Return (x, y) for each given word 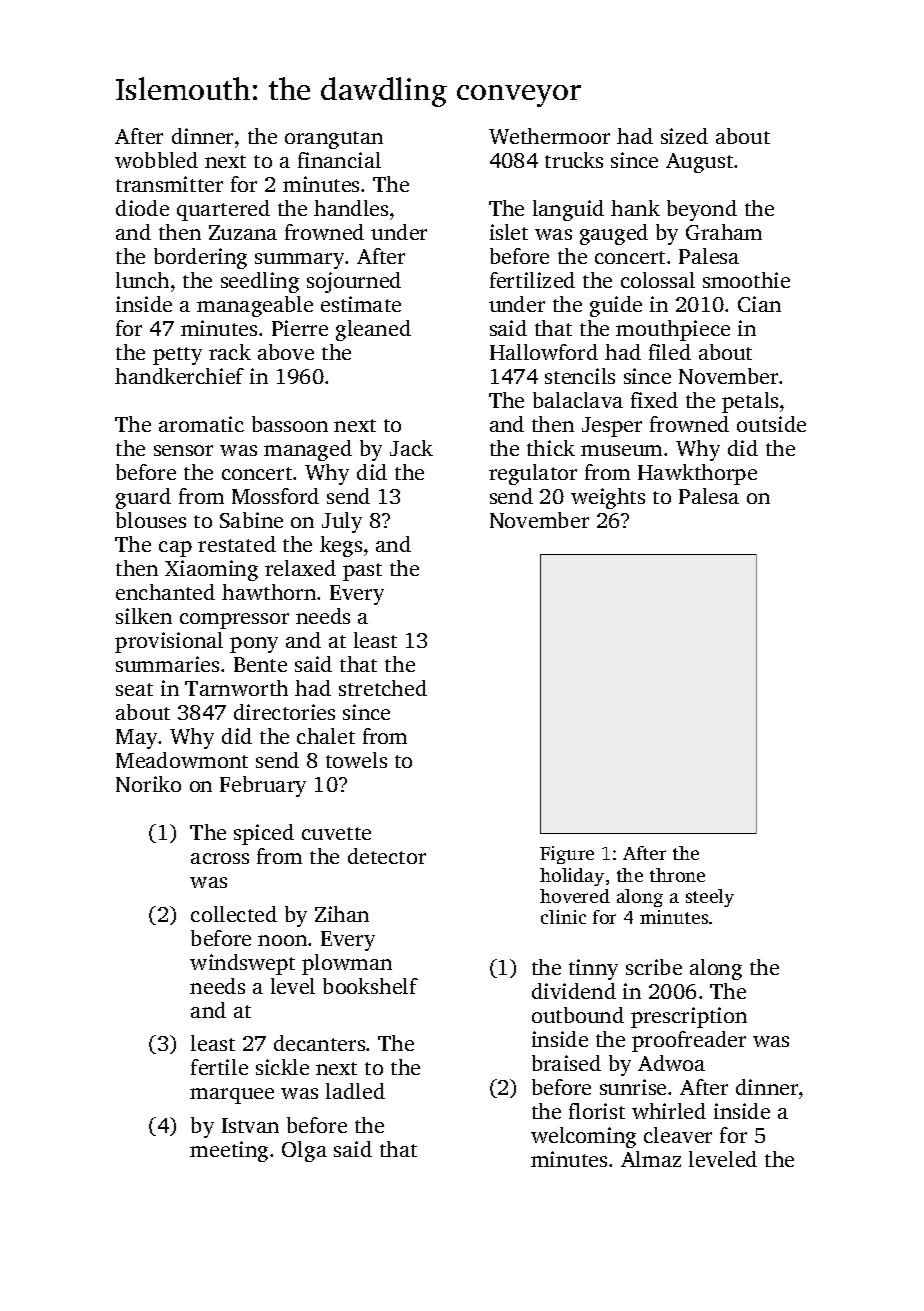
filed (670, 352)
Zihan (342, 914)
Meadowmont (182, 760)
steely (710, 898)
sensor (183, 450)
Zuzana (243, 232)
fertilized (532, 280)
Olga (304, 1151)
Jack (411, 448)
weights (608, 498)
